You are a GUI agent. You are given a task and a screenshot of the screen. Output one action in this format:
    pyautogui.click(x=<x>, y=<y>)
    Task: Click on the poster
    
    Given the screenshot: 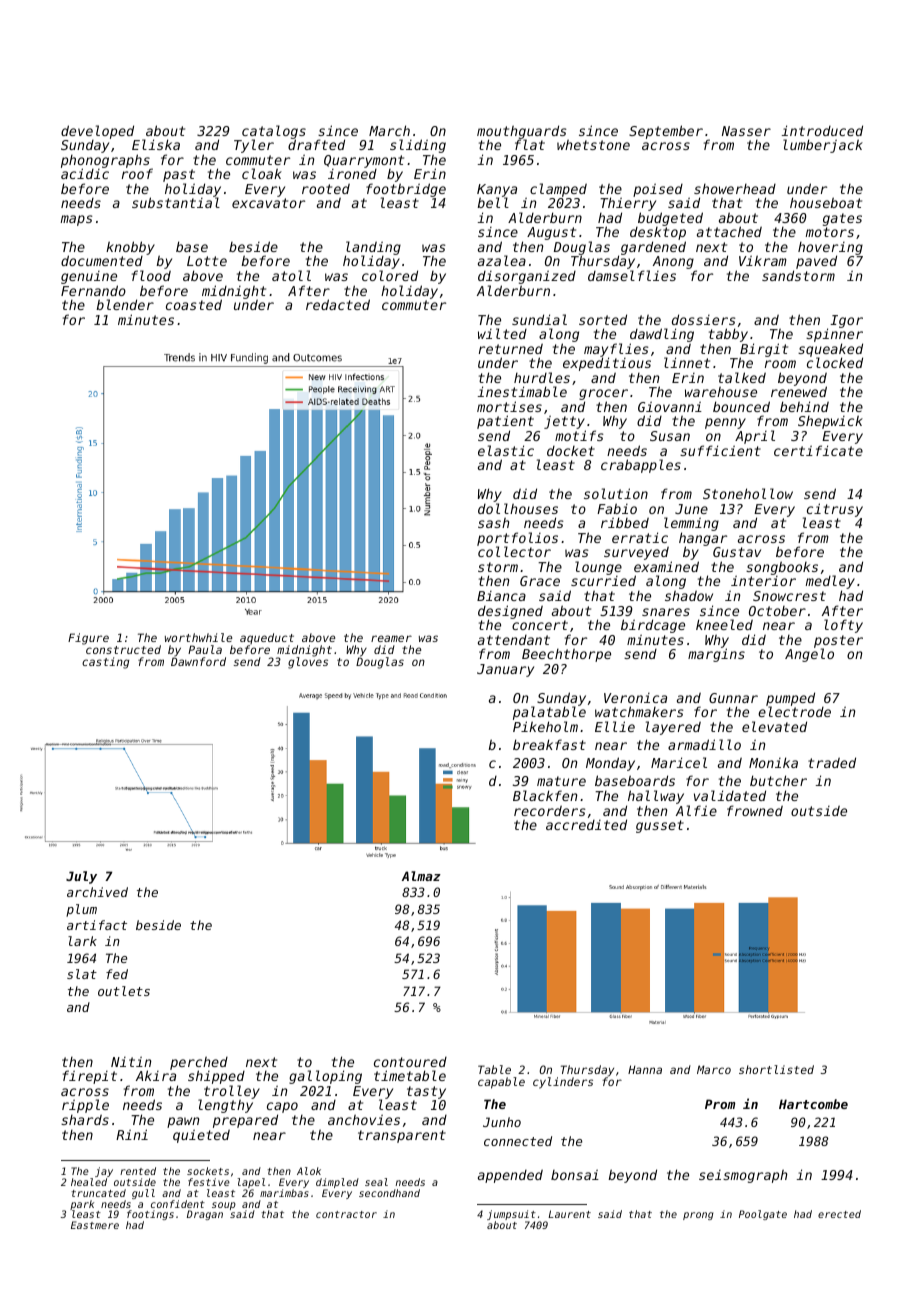 What is the action you would take?
    pyautogui.click(x=838, y=642)
